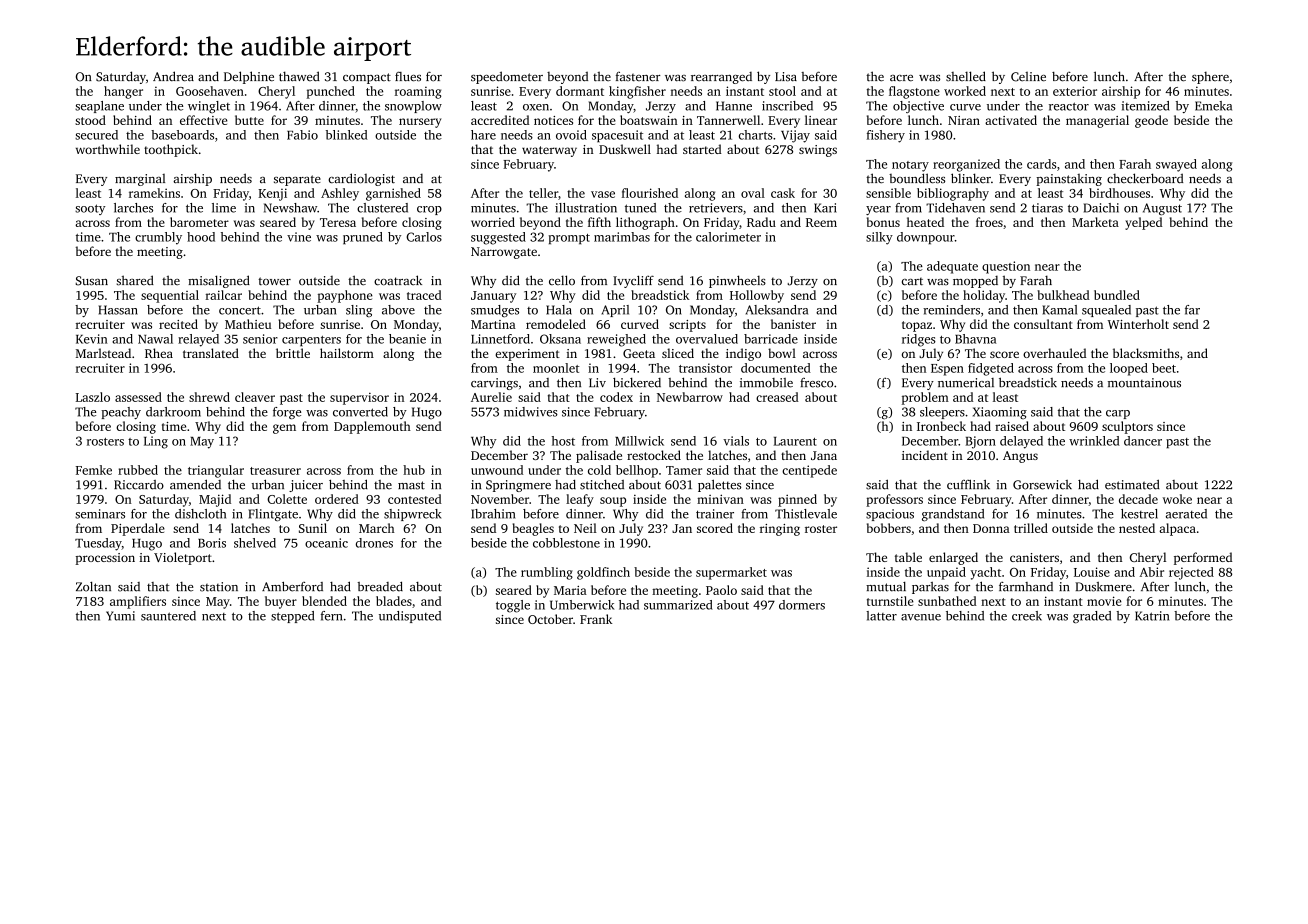 The width and height of the screenshot is (1308, 924). Describe the element at coordinates (359, 399) in the screenshot. I see `supervisor` at that location.
